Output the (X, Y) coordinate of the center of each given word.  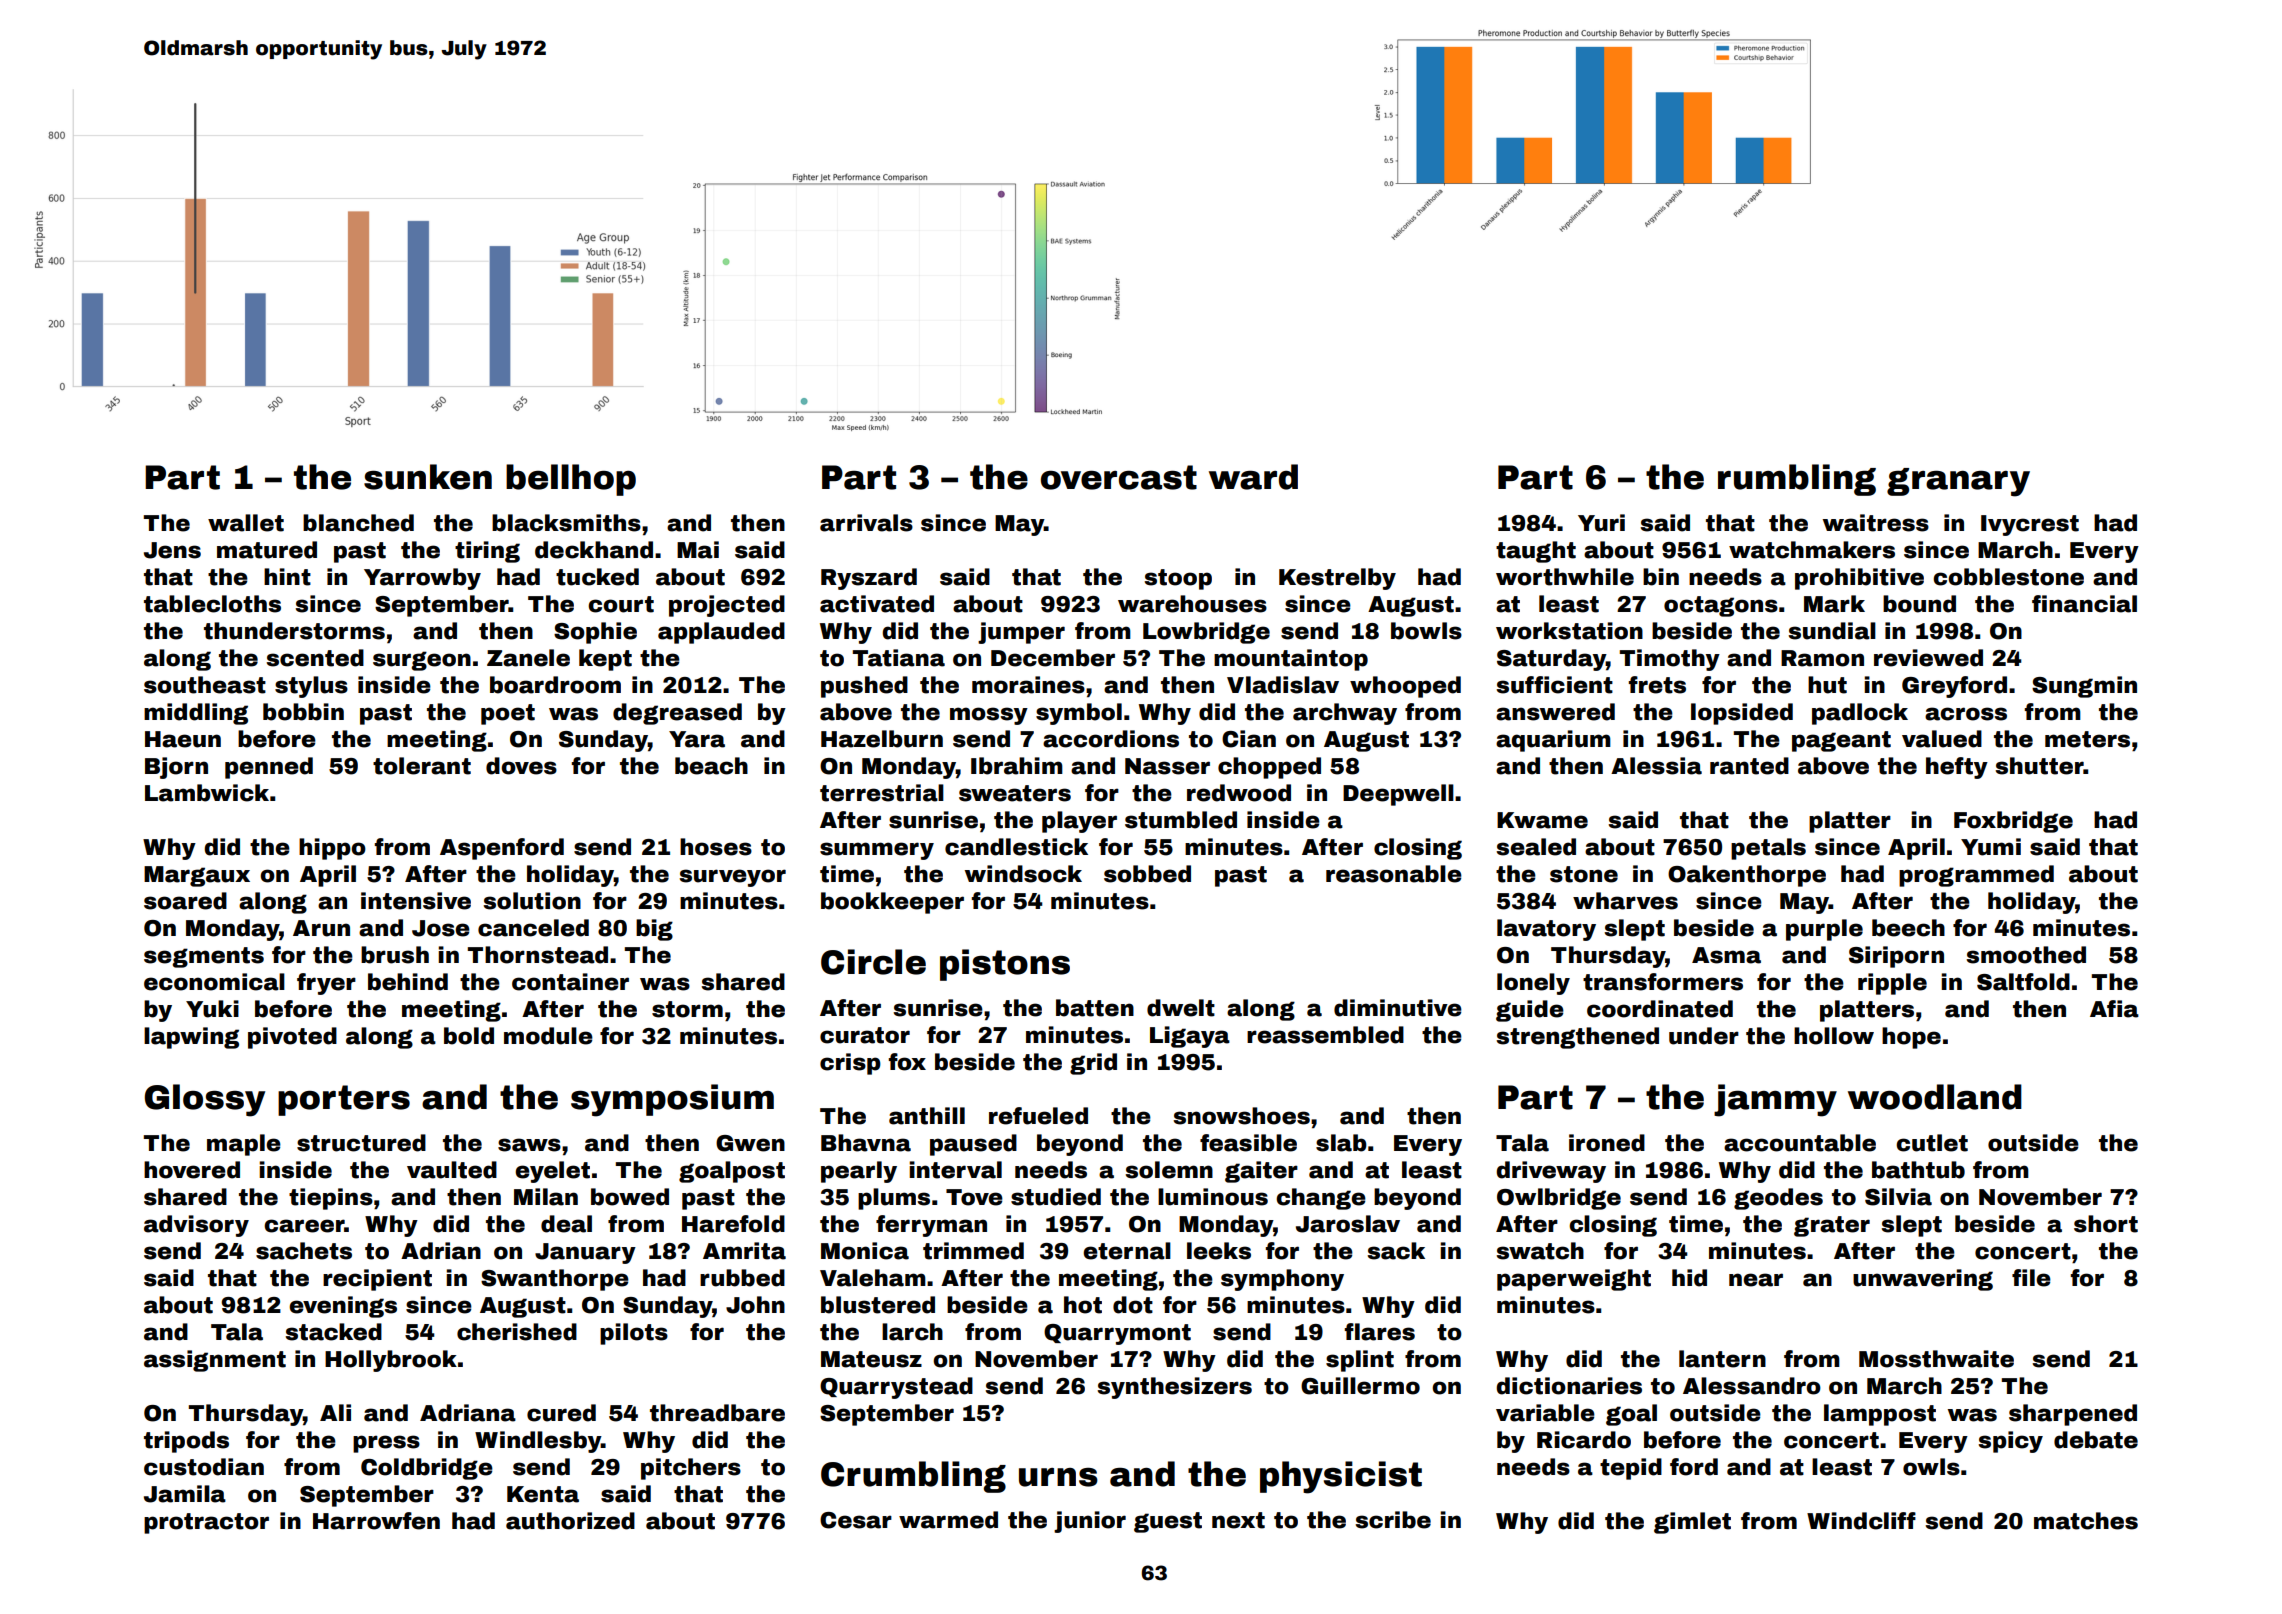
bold (469, 1036)
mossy (989, 716)
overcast (1119, 477)
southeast (205, 685)
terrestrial (882, 793)
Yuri (1601, 523)
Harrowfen (376, 1521)
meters (2087, 739)
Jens (172, 550)
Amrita (744, 1251)
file (2031, 1278)
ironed (1607, 1143)
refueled (1038, 1116)
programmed (1976, 876)
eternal (1127, 1251)
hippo (332, 849)
